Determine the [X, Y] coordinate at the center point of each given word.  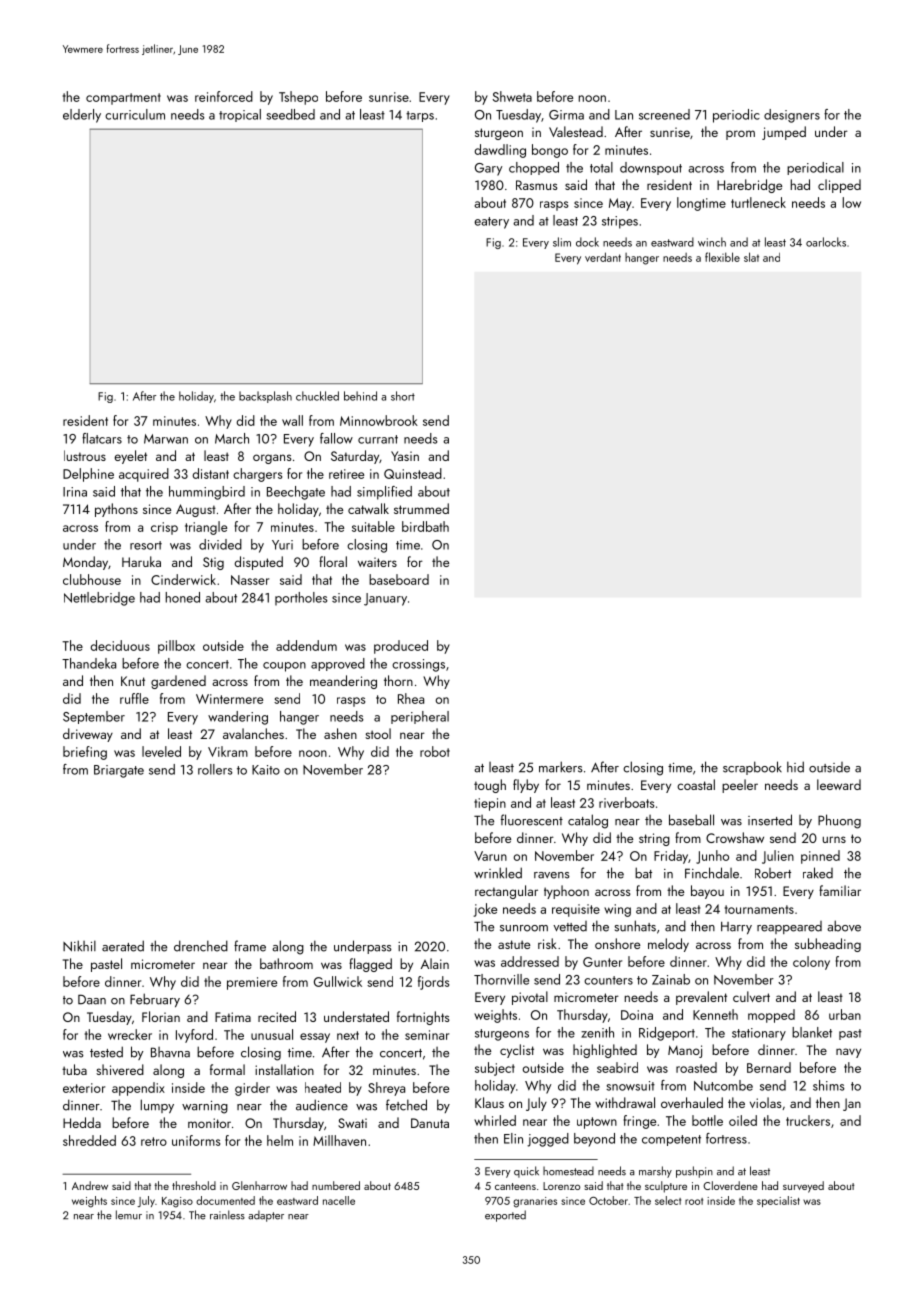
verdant [603, 257]
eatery [491, 223]
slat [751, 257]
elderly [82, 116]
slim [562, 242]
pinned [820, 857]
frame [250, 946]
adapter [266, 1216]
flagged [370, 965]
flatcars [102, 438]
